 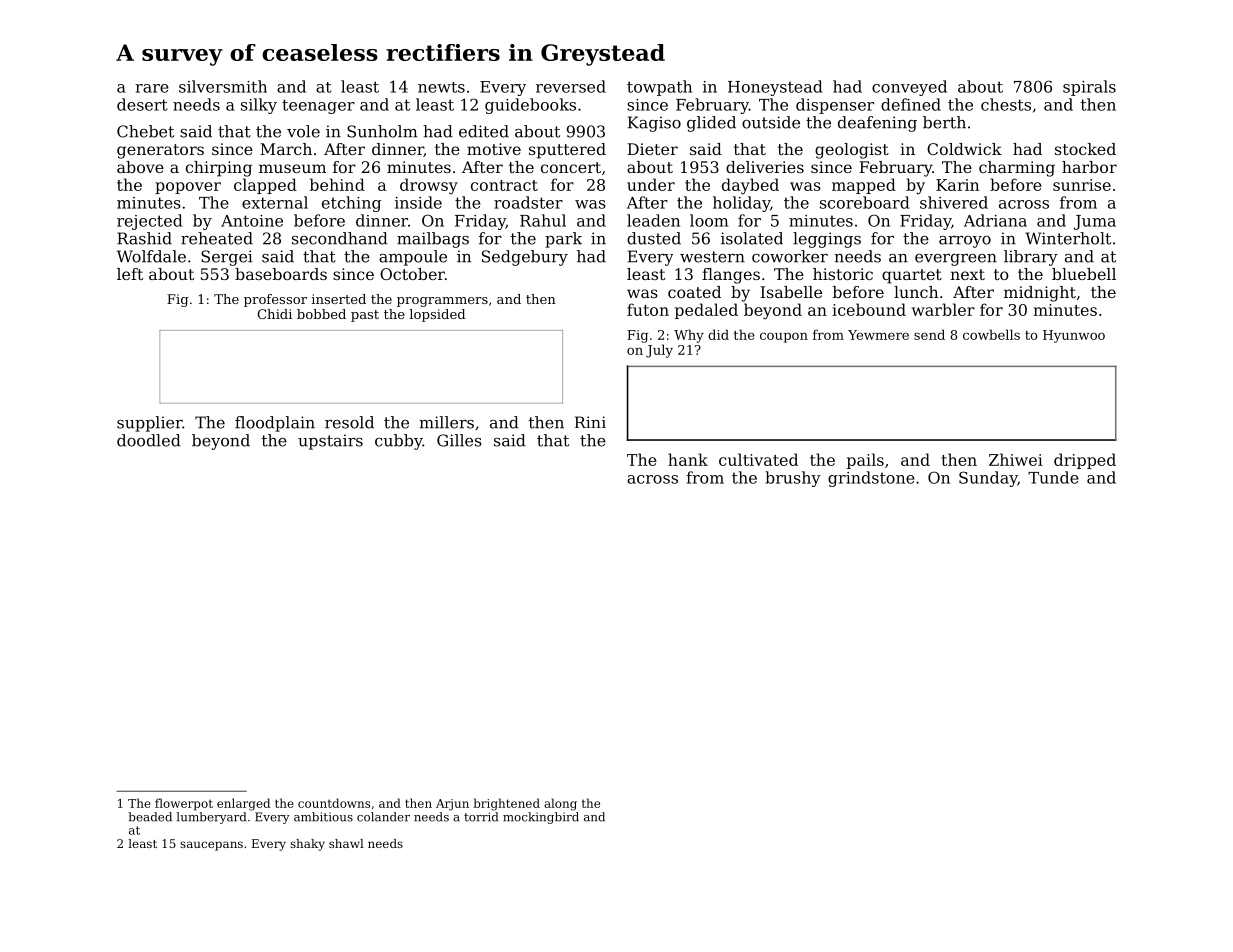 What do you see at coordinates (506, 804) in the page?
I see `brightened` at bounding box center [506, 804].
